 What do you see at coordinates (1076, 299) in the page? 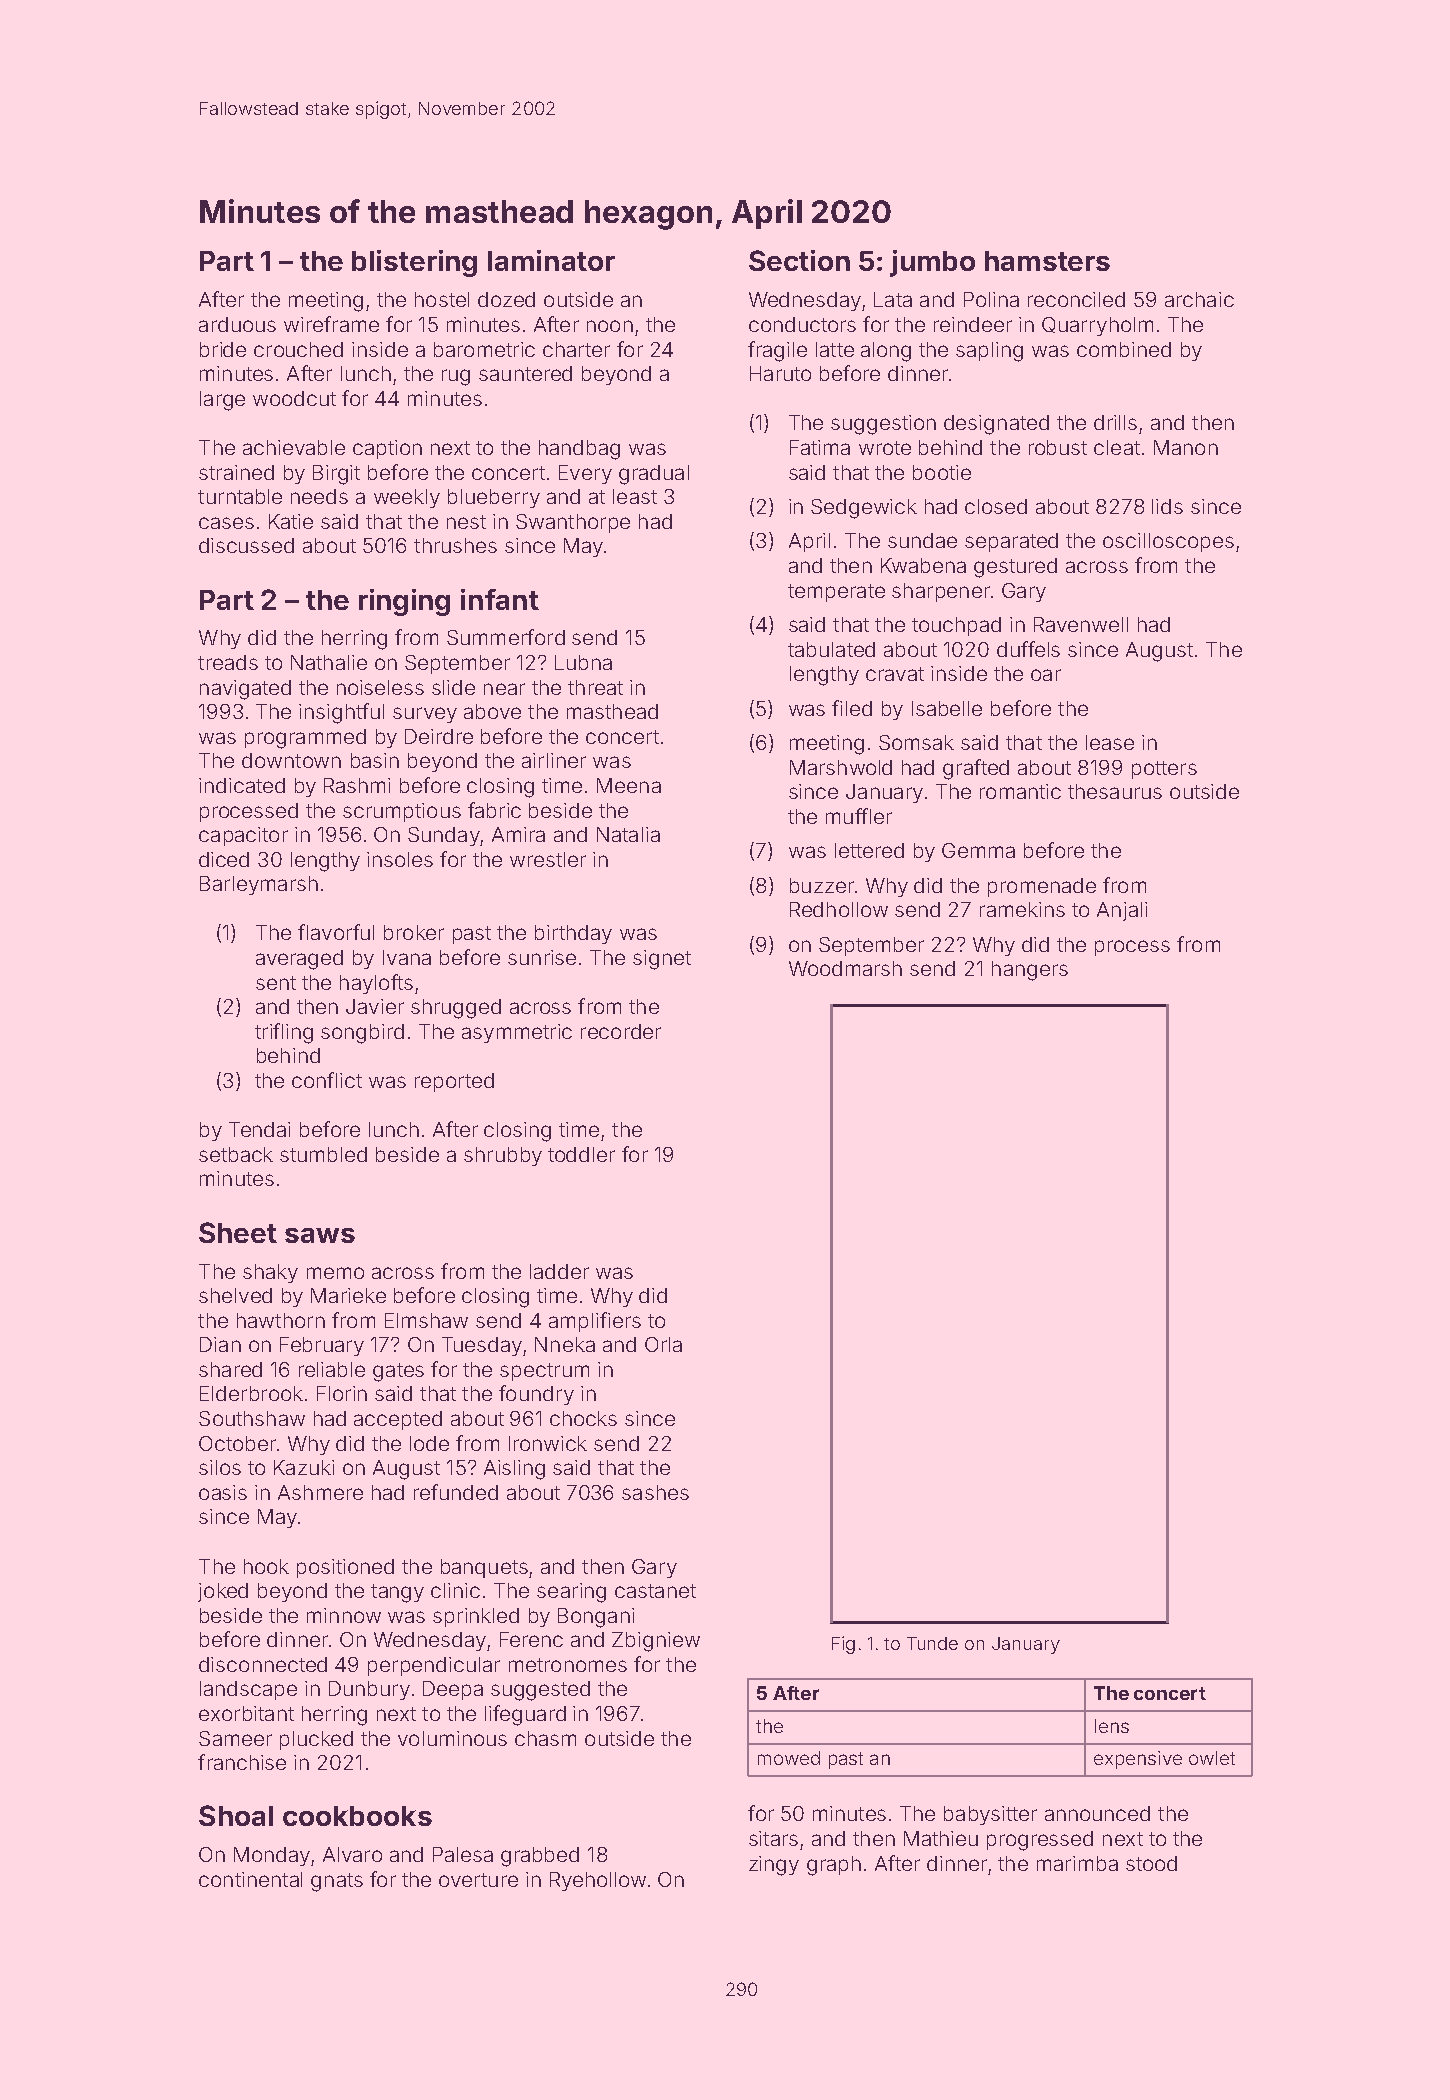
I see `reconciled` at bounding box center [1076, 299].
